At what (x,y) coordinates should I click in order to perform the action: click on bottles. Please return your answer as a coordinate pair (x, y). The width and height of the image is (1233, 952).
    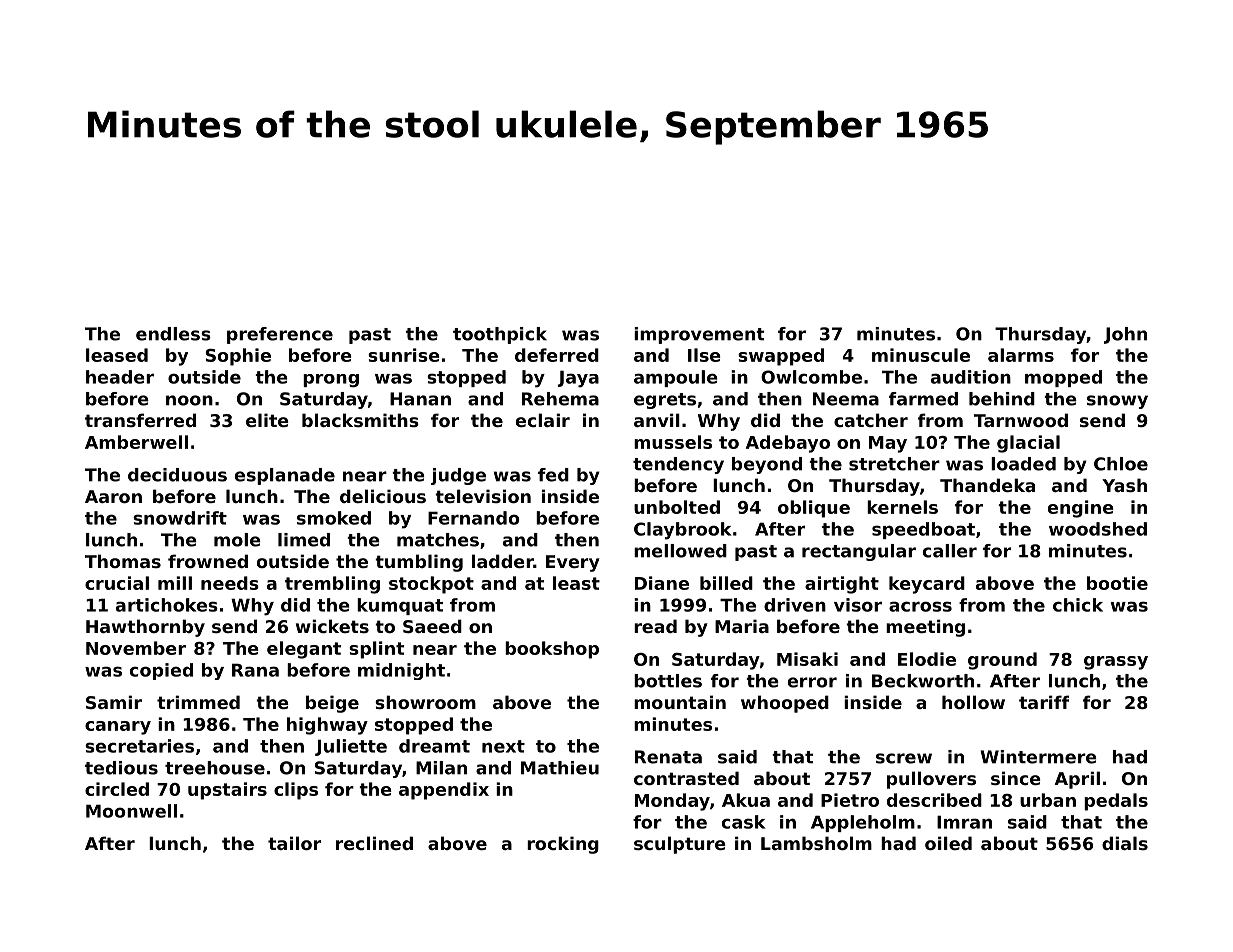
    Looking at the image, I should click on (668, 681).
